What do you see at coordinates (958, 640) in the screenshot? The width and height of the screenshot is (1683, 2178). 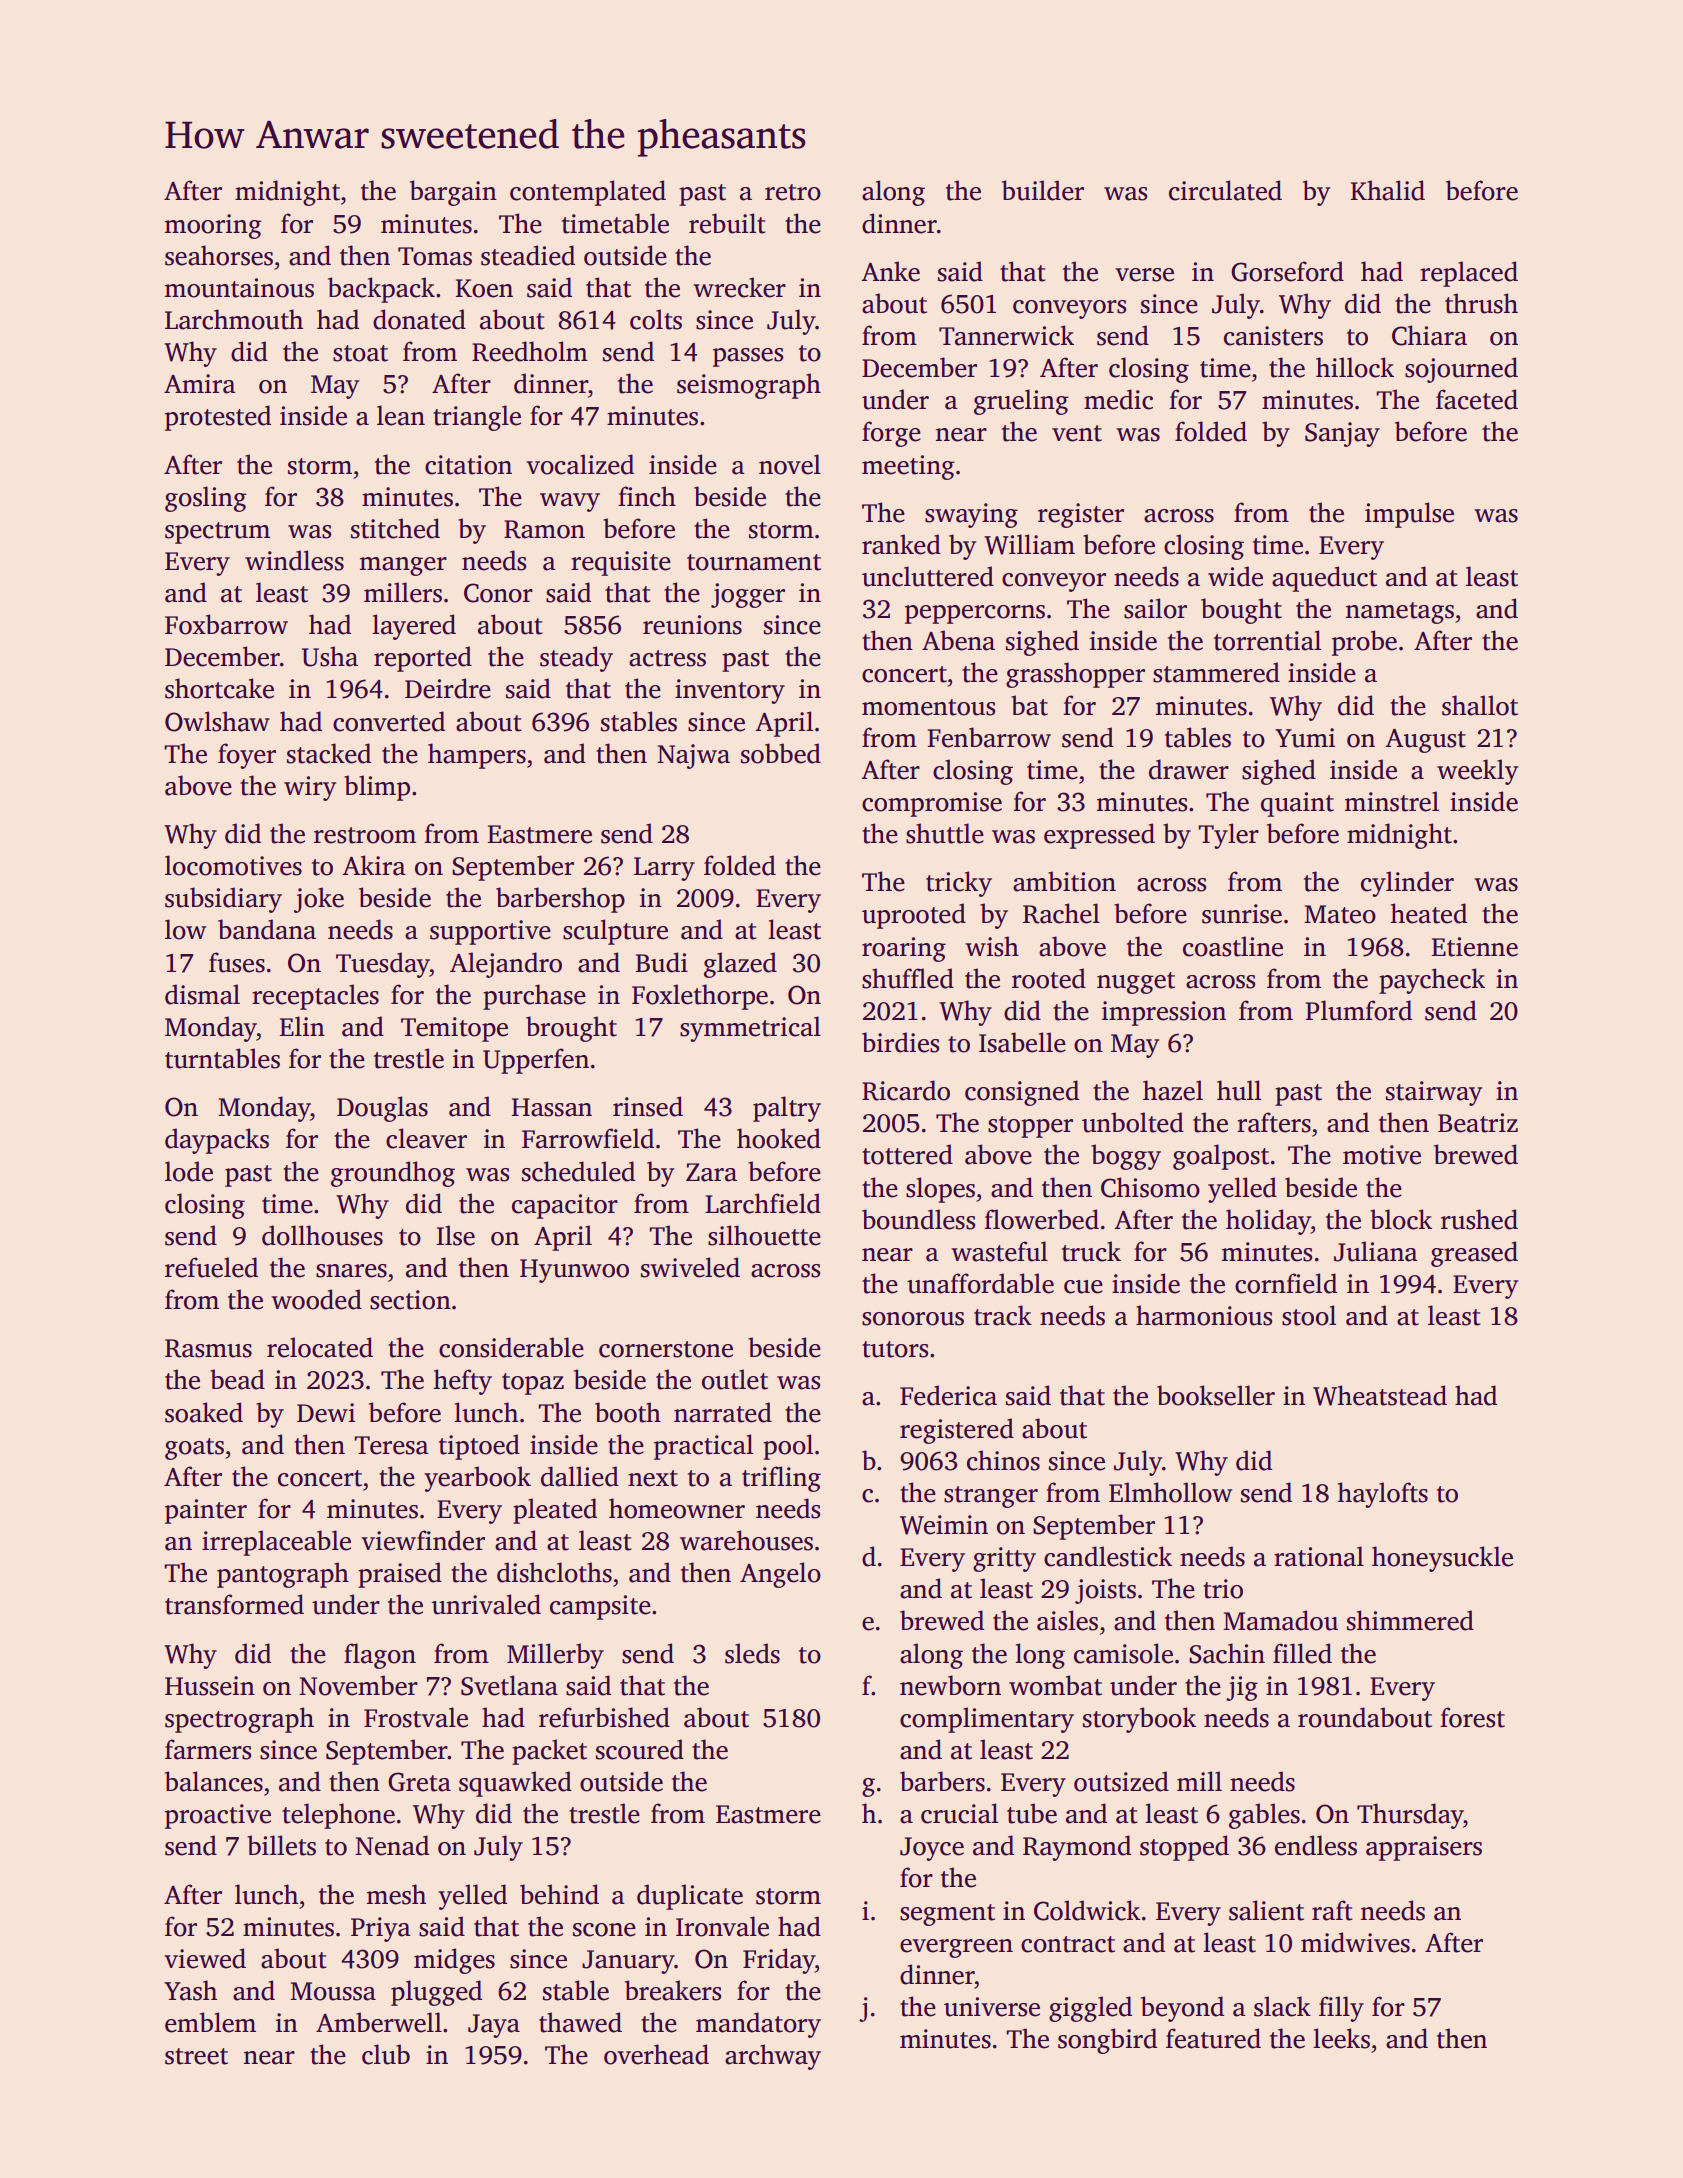 I see `Abena` at bounding box center [958, 640].
